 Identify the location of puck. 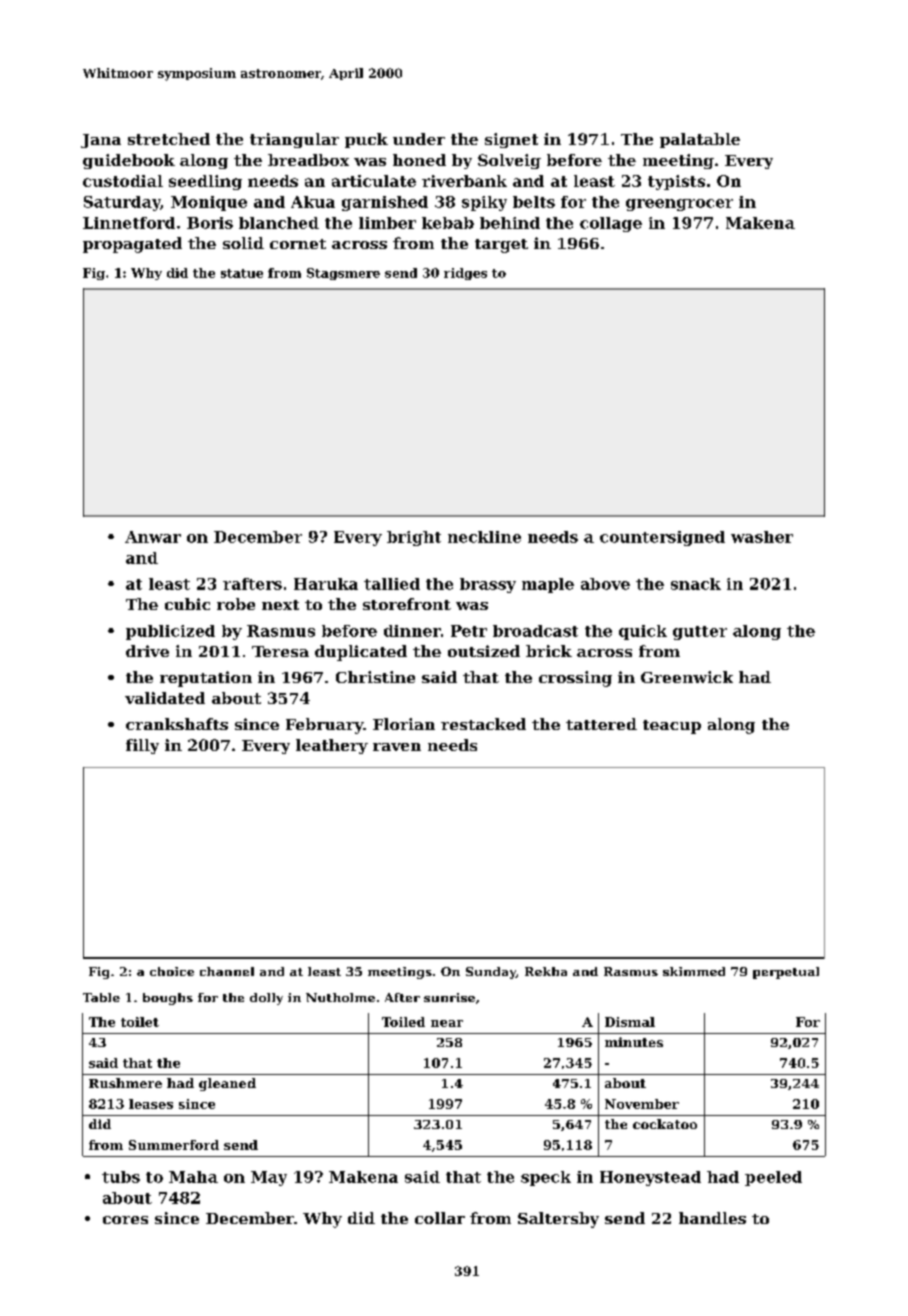
(366, 140).
